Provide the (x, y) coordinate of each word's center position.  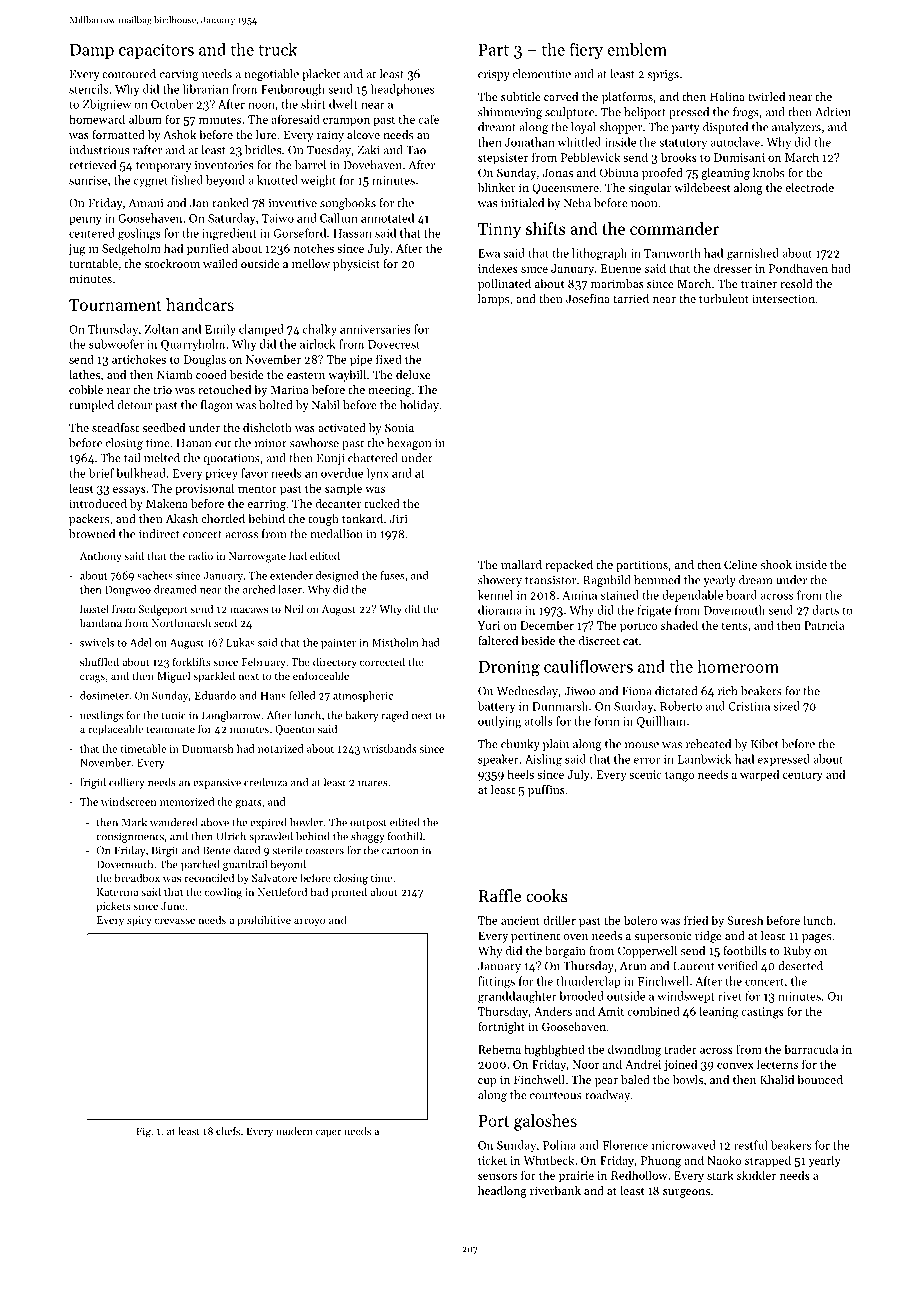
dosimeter (104, 695)
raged (394, 716)
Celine (740, 564)
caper (328, 1133)
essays (129, 491)
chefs (228, 1131)
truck (277, 49)
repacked (569, 566)
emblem (637, 49)
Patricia (824, 625)
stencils (88, 89)
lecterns (777, 1064)
